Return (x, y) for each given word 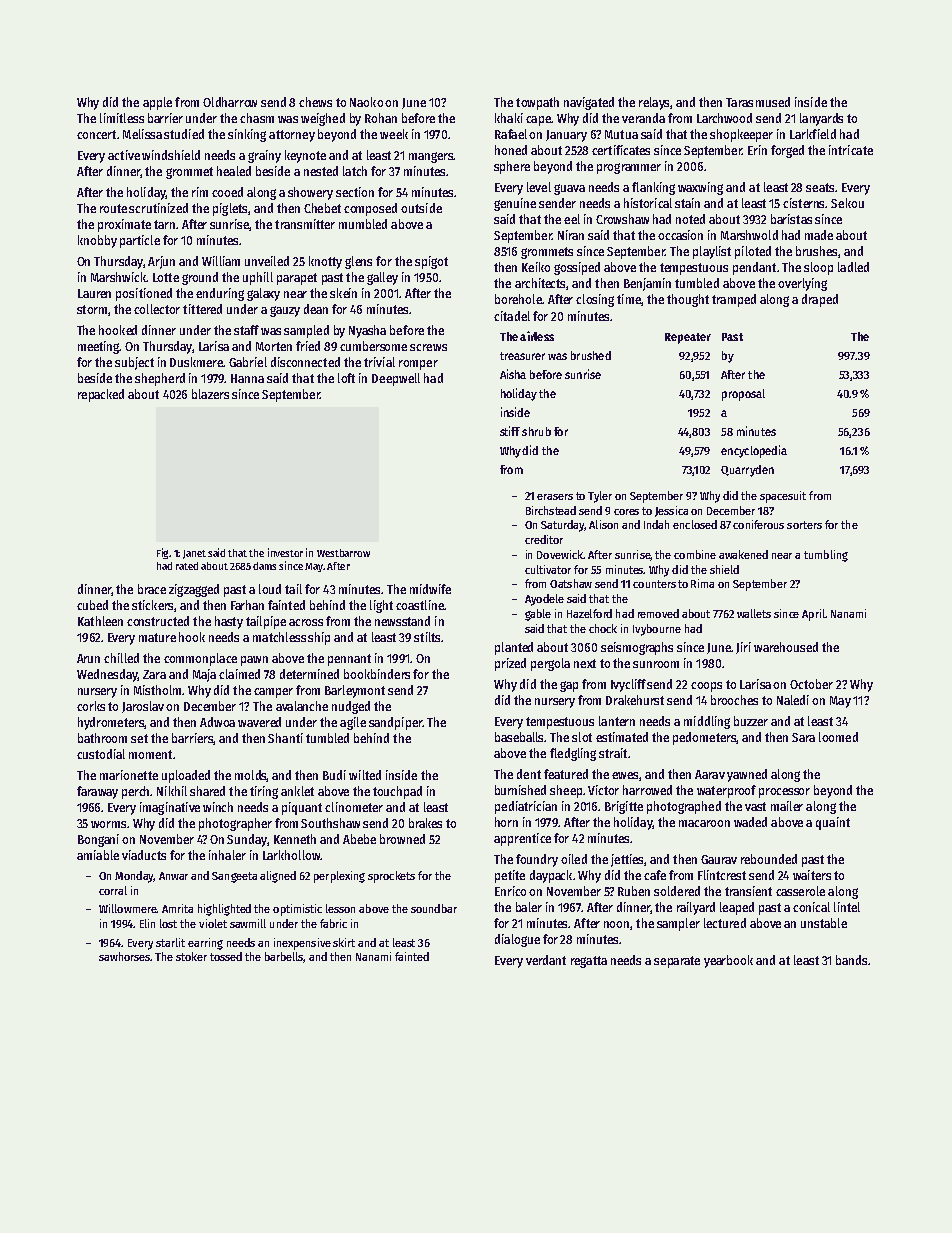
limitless (122, 118)
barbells (284, 957)
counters (654, 584)
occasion (680, 235)
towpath (537, 103)
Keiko (536, 267)
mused (773, 102)
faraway (97, 792)
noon (616, 924)
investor (285, 552)
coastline (420, 605)
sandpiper (395, 723)
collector (157, 309)
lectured (725, 923)
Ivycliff (628, 685)
